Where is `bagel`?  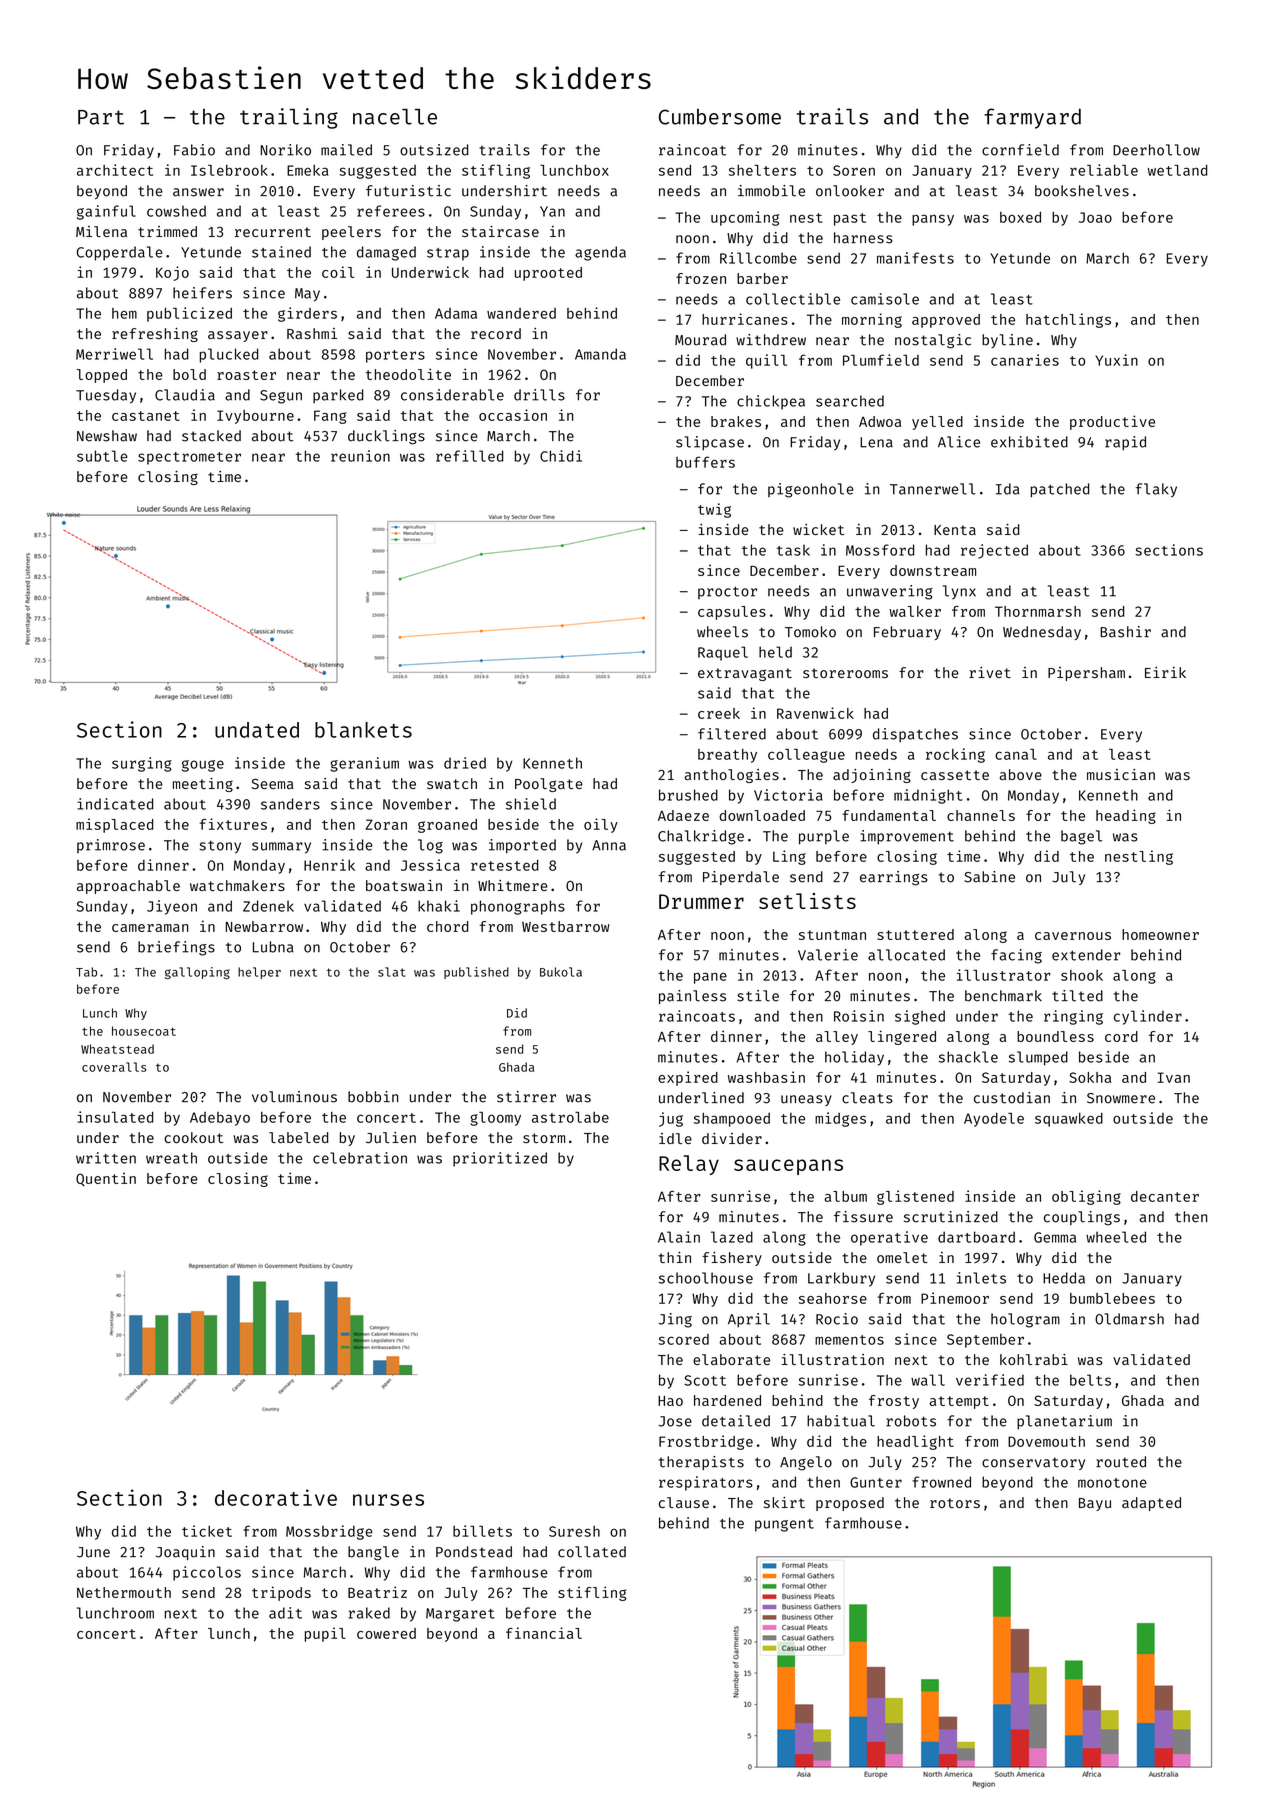
bagel is located at coordinates (1081, 837).
